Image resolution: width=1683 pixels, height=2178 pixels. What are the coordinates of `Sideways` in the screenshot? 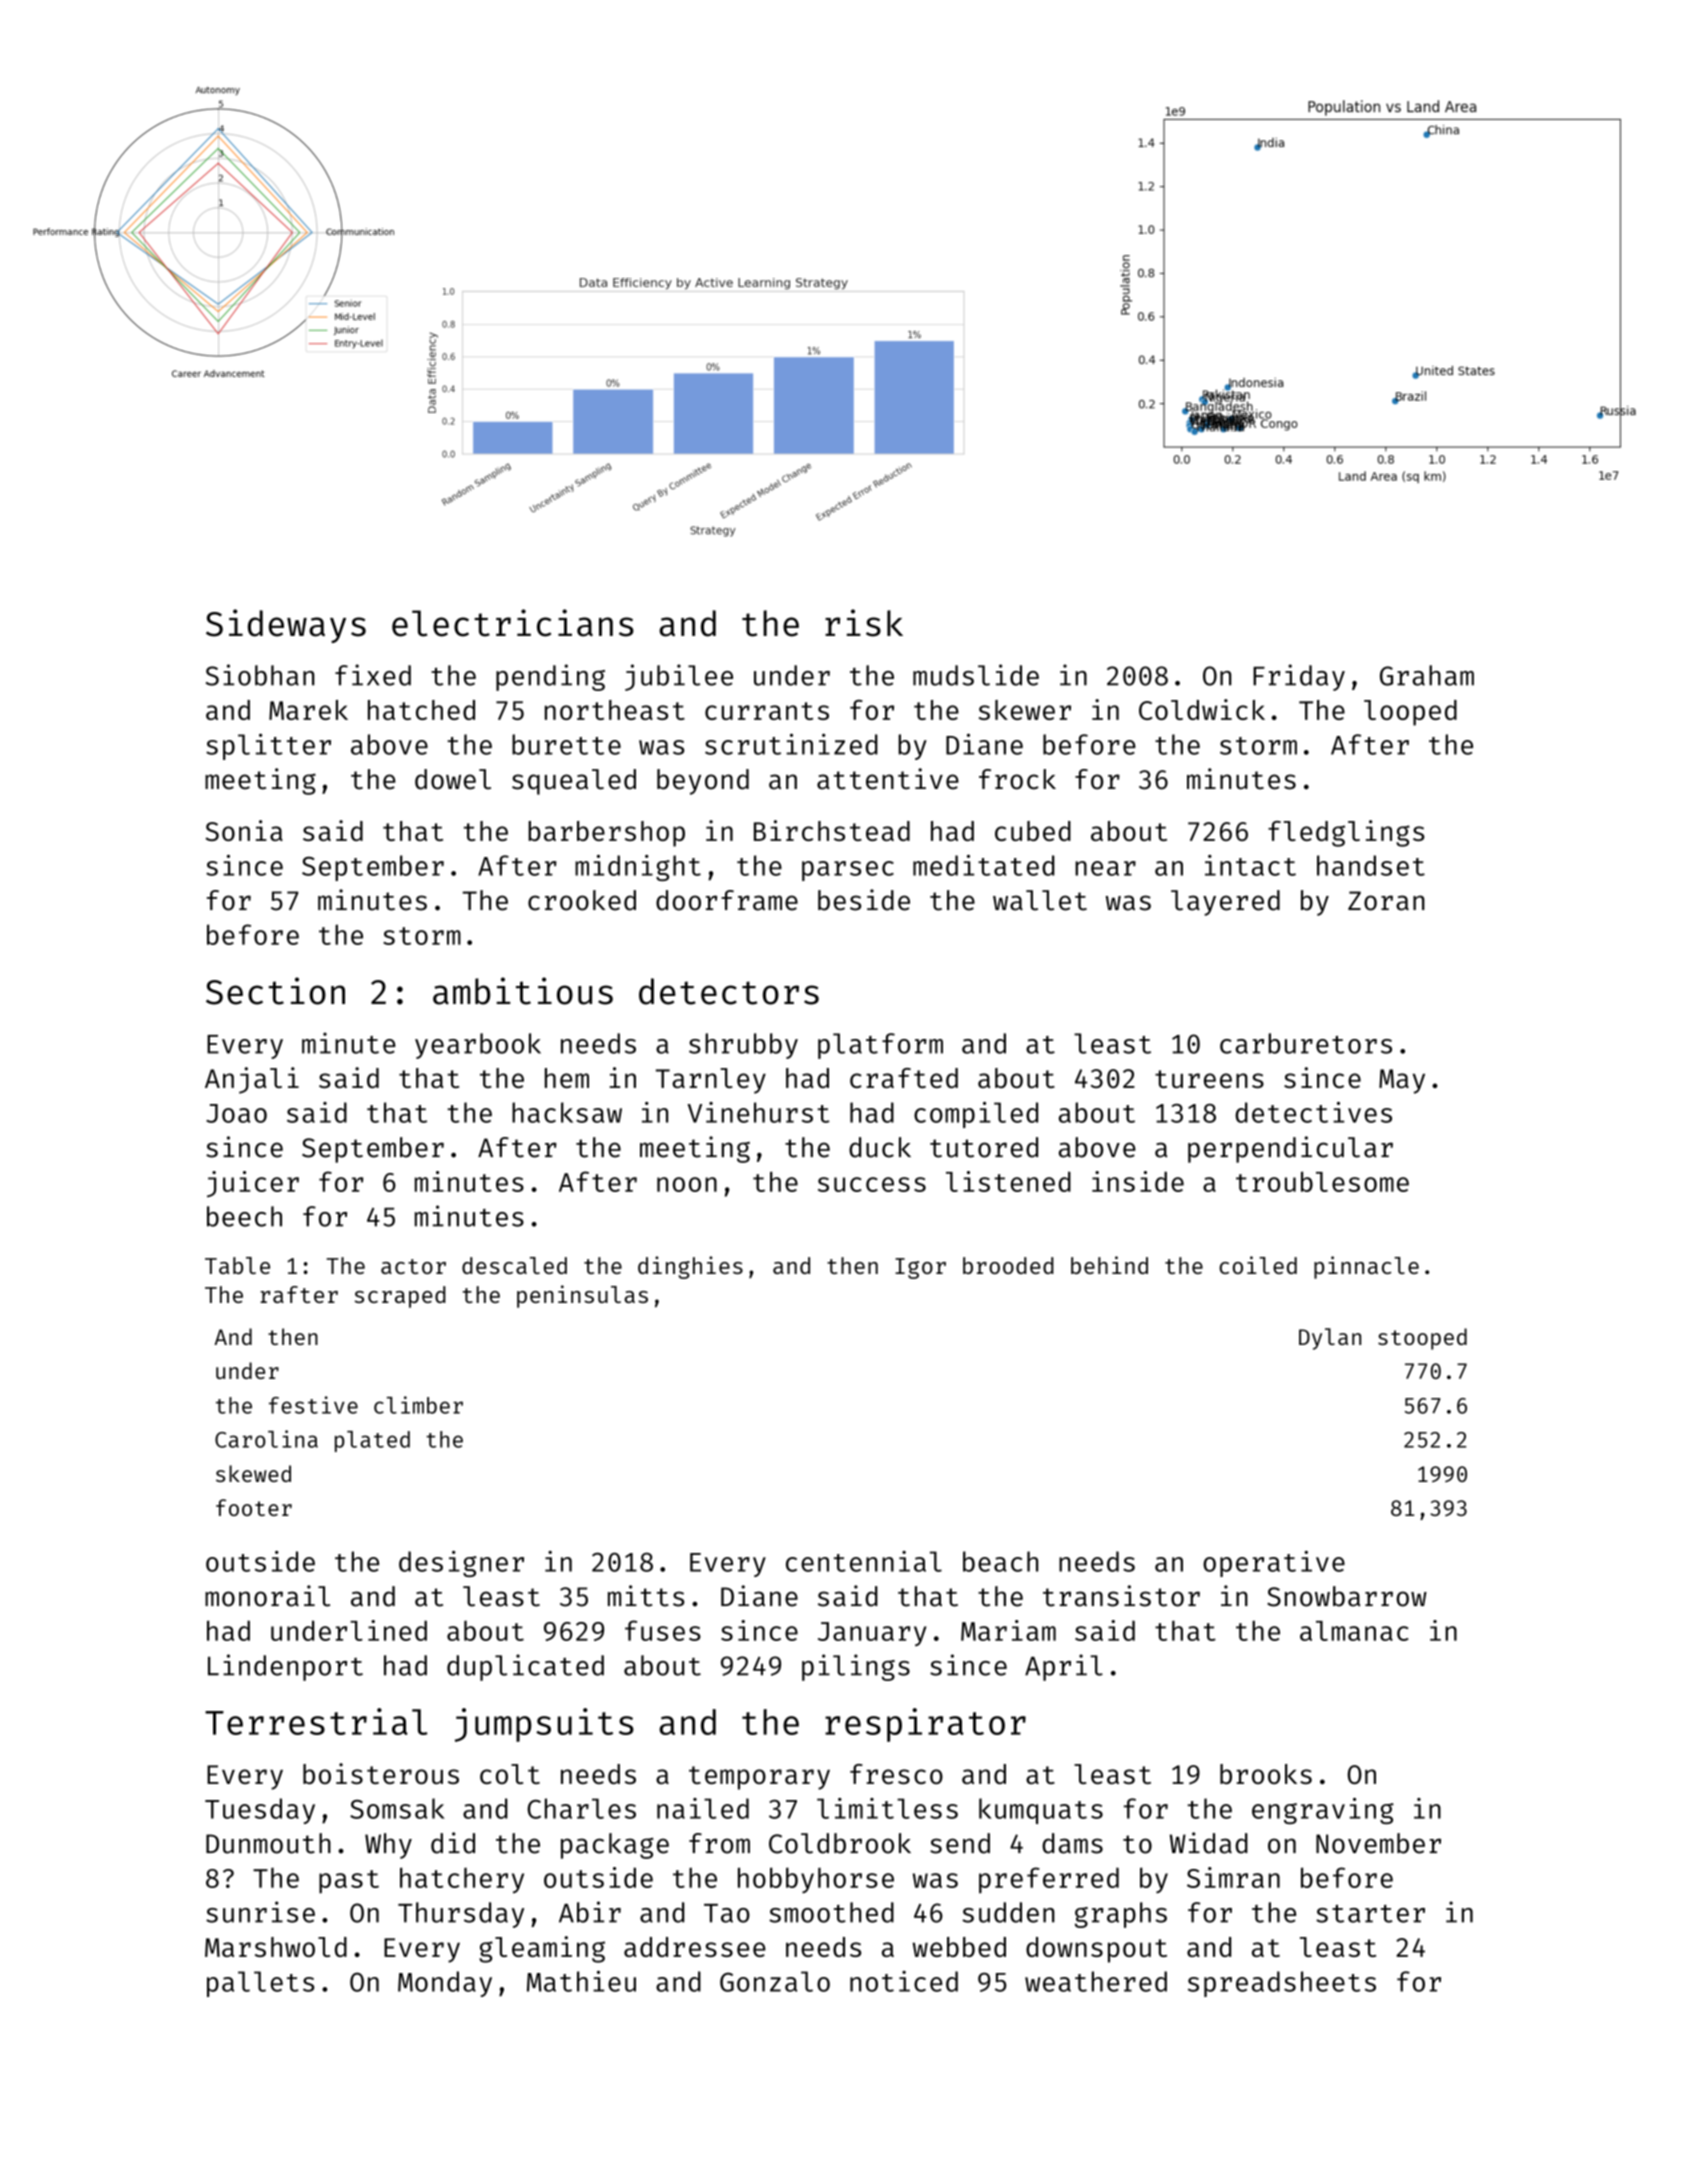 It's located at (286, 626).
